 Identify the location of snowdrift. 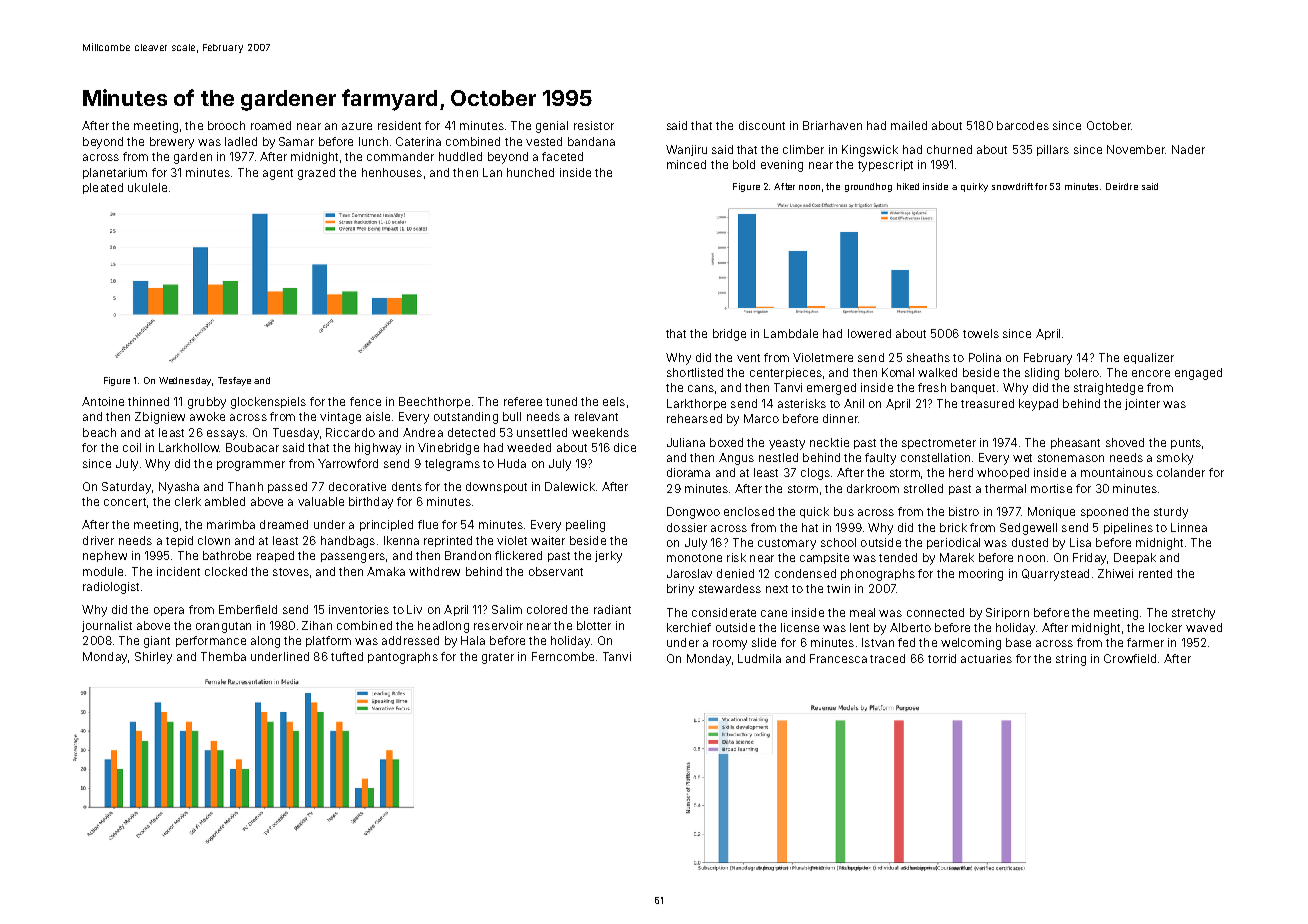
(1012, 186).
